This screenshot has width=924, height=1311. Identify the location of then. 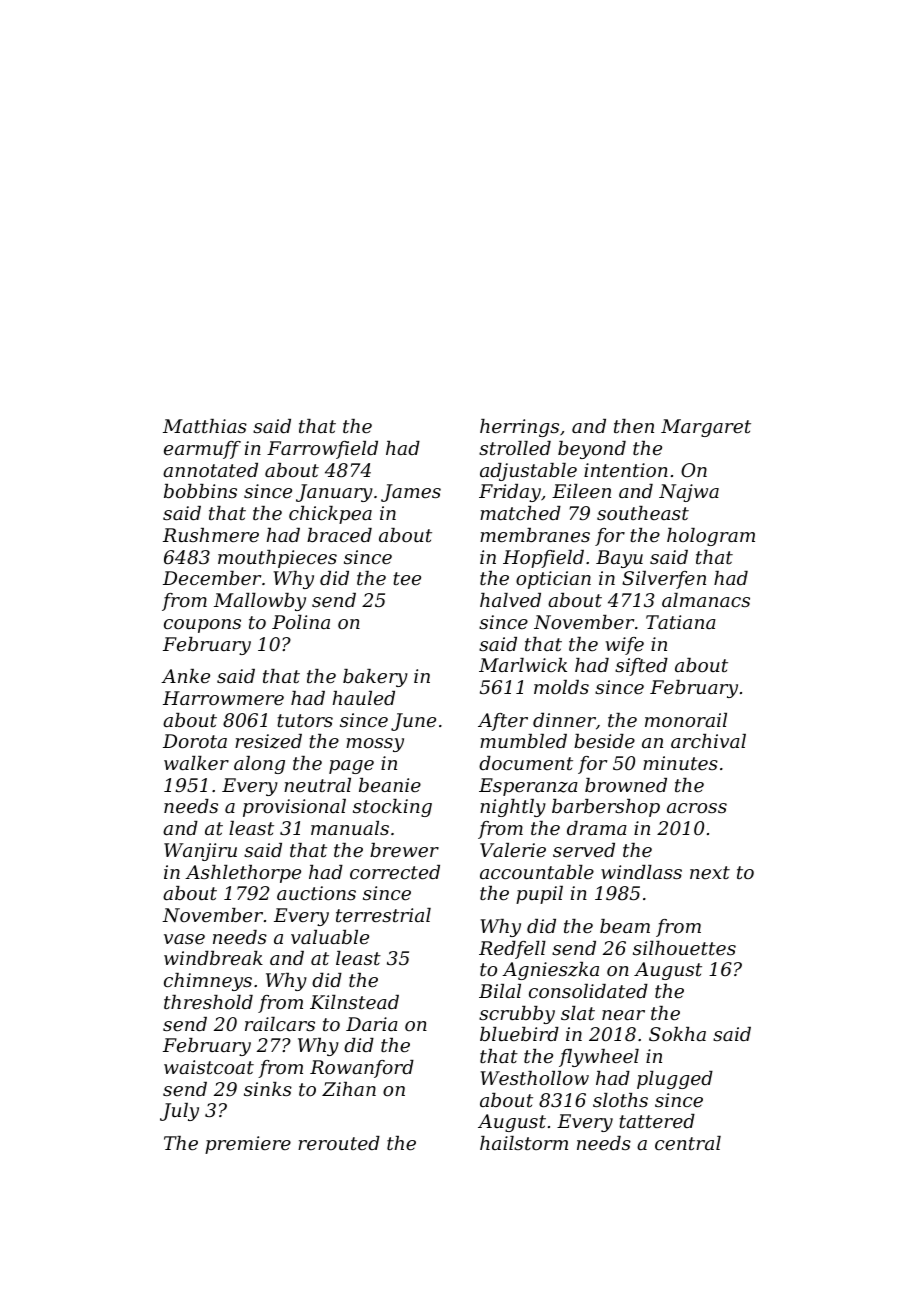
(634, 426).
